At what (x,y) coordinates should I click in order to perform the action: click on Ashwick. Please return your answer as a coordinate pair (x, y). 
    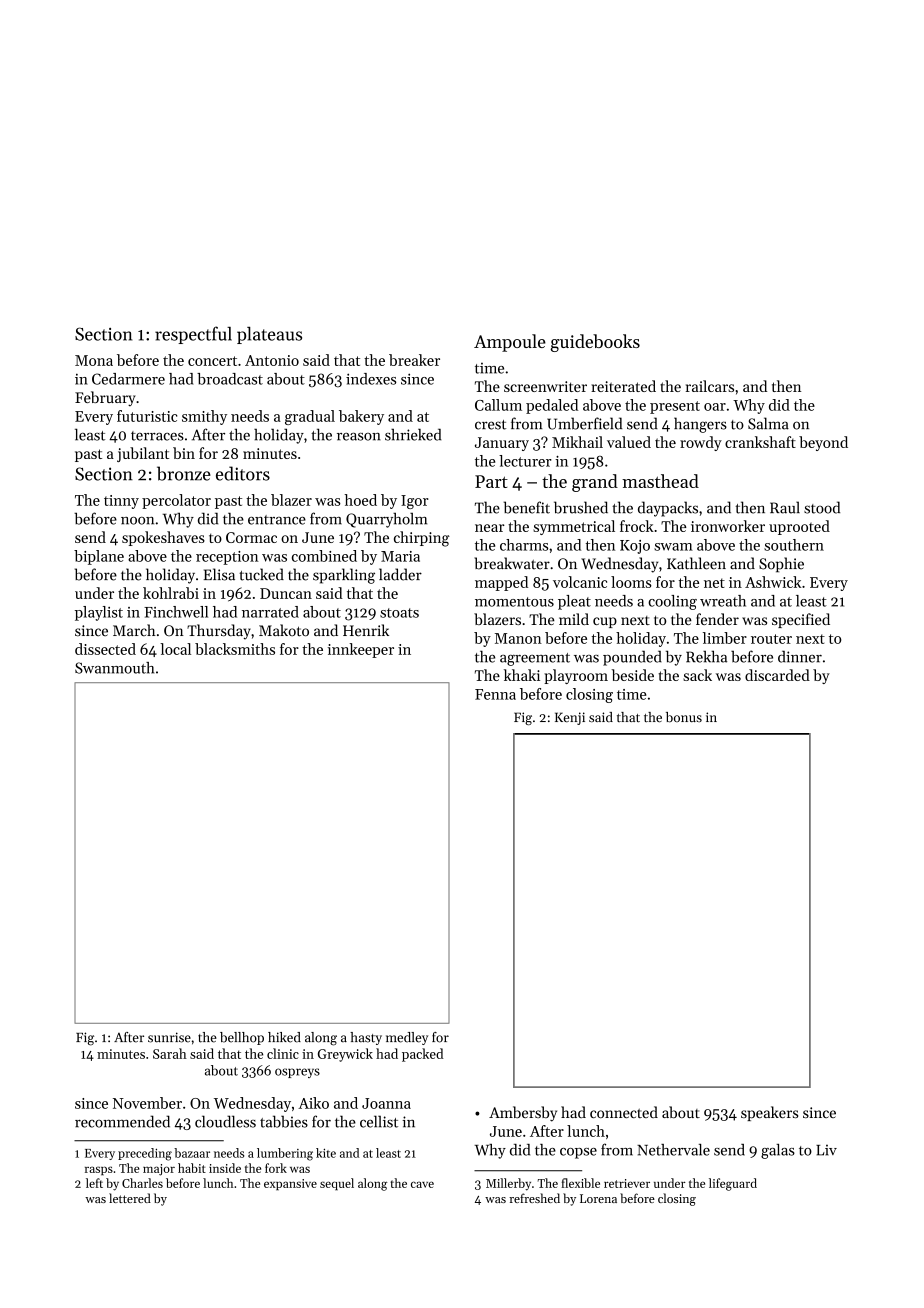
    Looking at the image, I should click on (773, 582).
